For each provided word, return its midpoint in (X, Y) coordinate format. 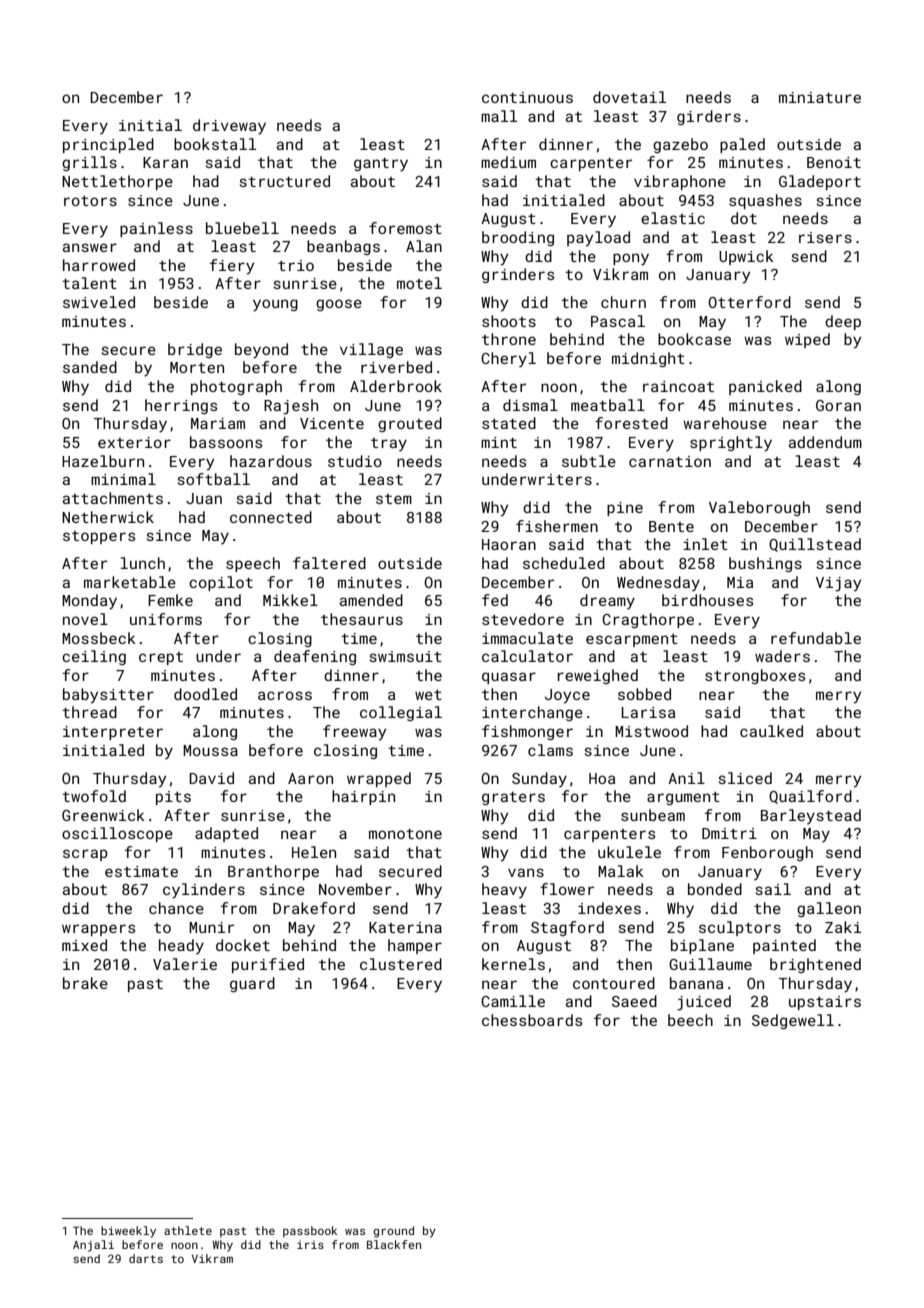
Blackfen (394, 1244)
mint (499, 442)
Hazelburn (103, 461)
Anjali (93, 1246)
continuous (527, 97)
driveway (229, 127)
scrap (85, 855)
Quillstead (815, 545)
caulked (771, 731)
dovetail (629, 97)
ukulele (629, 852)
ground (393, 1232)
